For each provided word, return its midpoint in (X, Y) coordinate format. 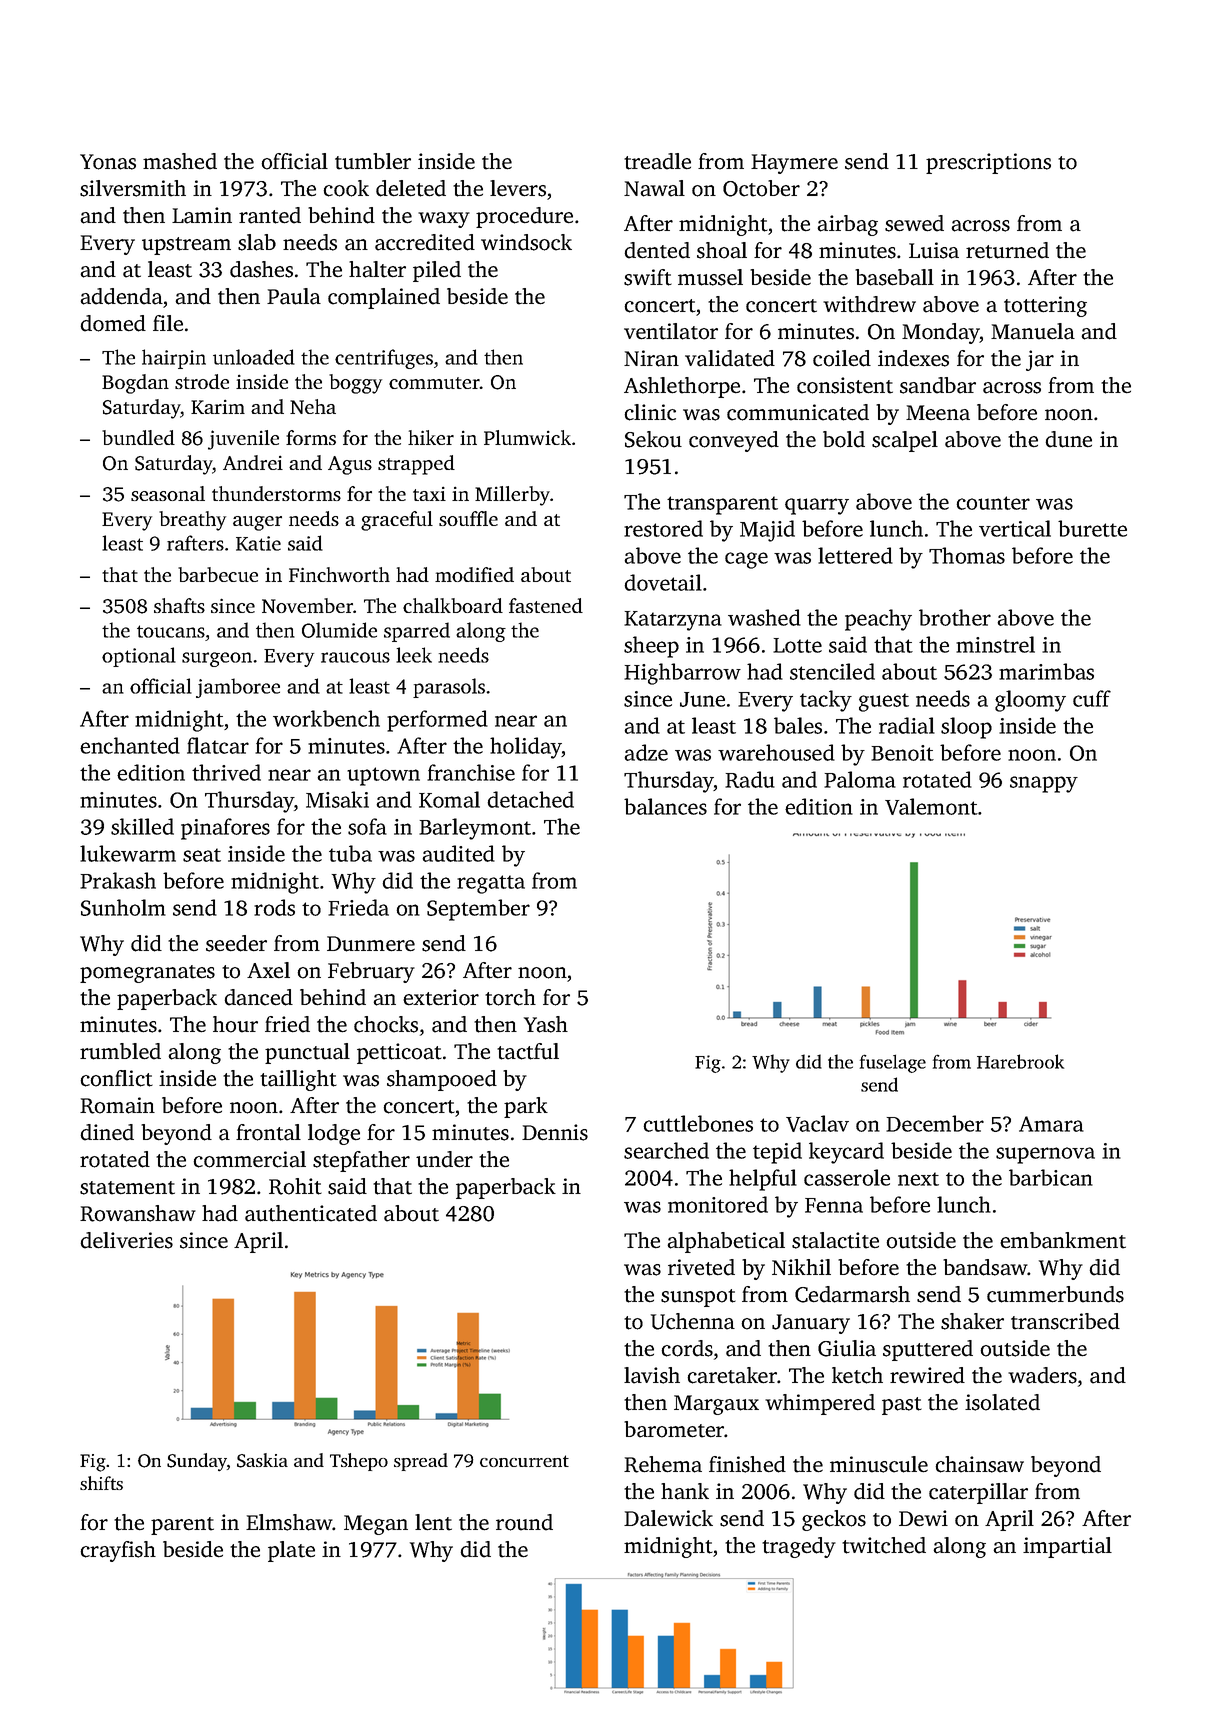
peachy (878, 620)
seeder (236, 943)
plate (291, 1551)
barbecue (218, 574)
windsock (526, 242)
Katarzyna (673, 621)
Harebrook (1020, 1061)
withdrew (869, 304)
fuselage (893, 1063)
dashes (261, 269)
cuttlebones (698, 1123)
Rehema (663, 1464)
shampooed (442, 1080)
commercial (249, 1159)
